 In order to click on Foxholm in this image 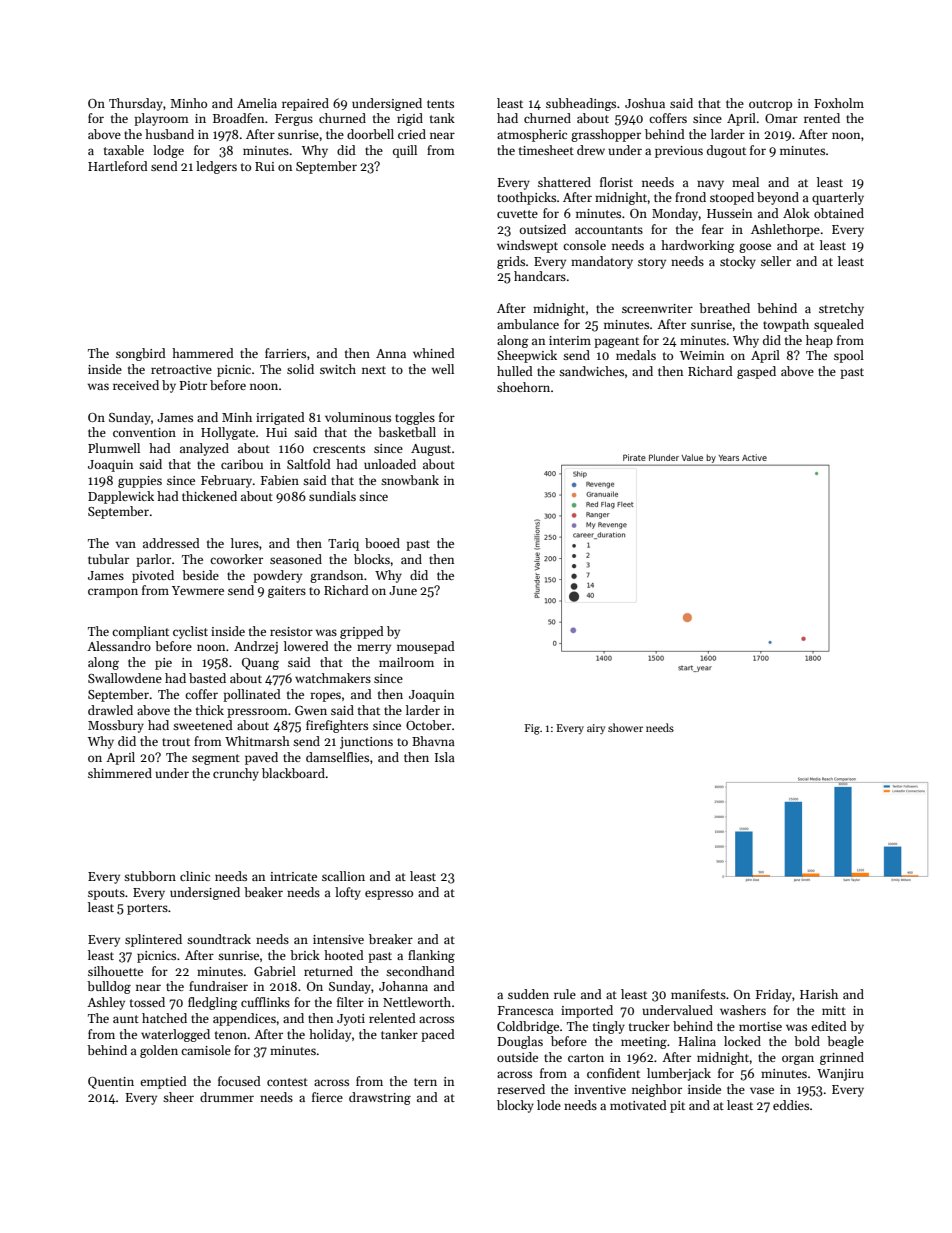, I will do `click(839, 103)`.
